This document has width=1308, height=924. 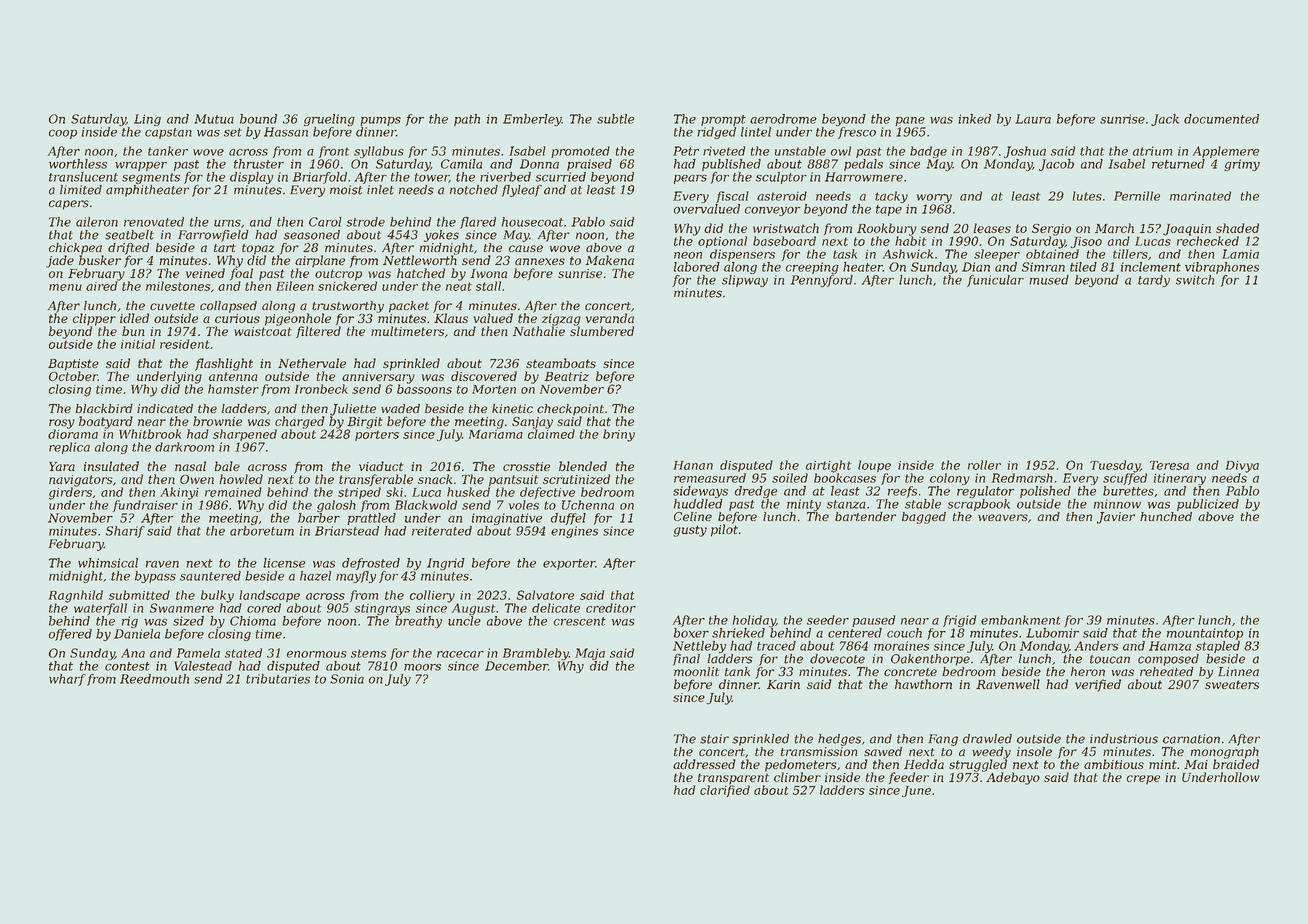 I want to click on Morten, so click(x=494, y=389).
